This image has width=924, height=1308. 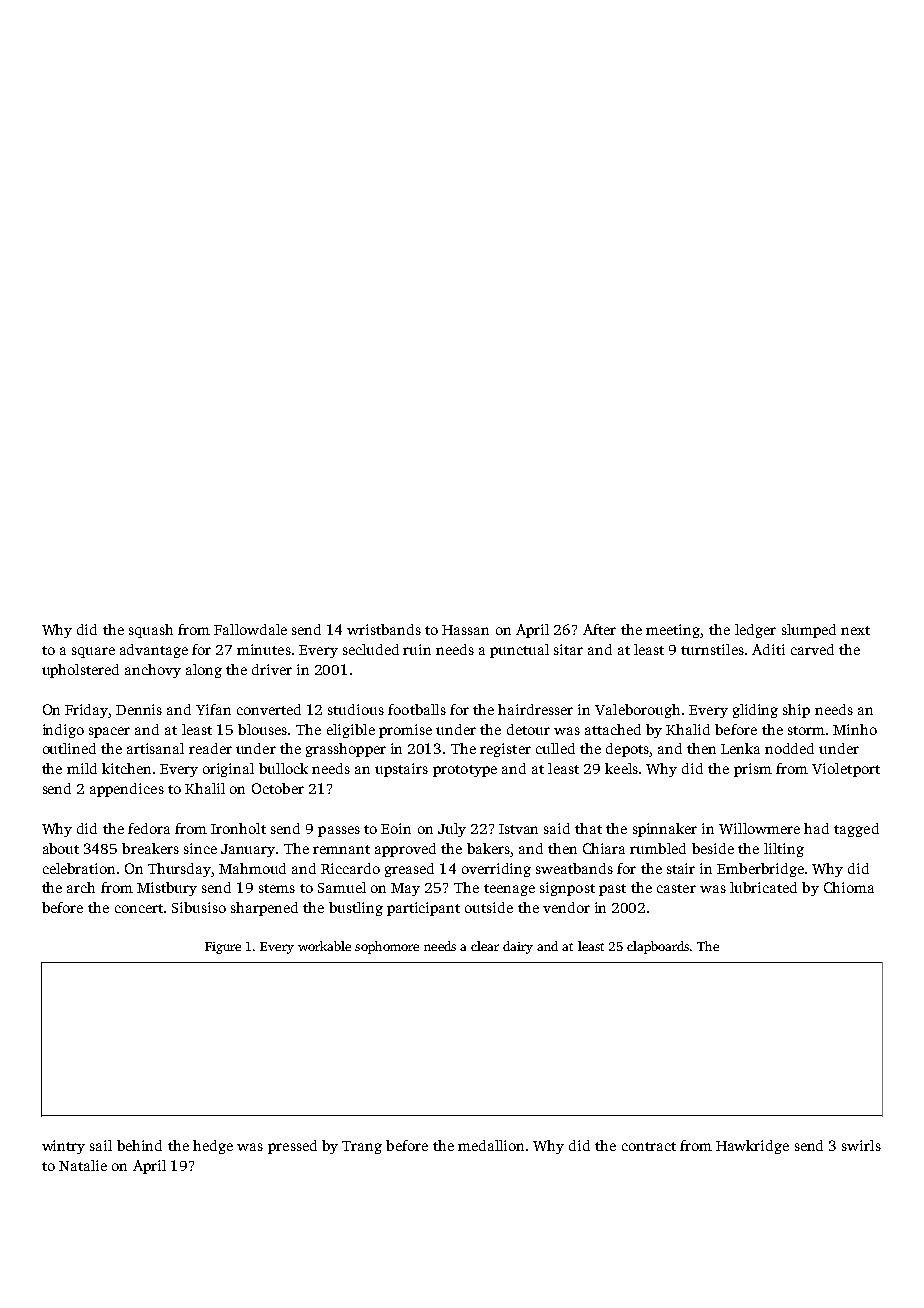 What do you see at coordinates (139, 1145) in the image?
I see `behind` at bounding box center [139, 1145].
